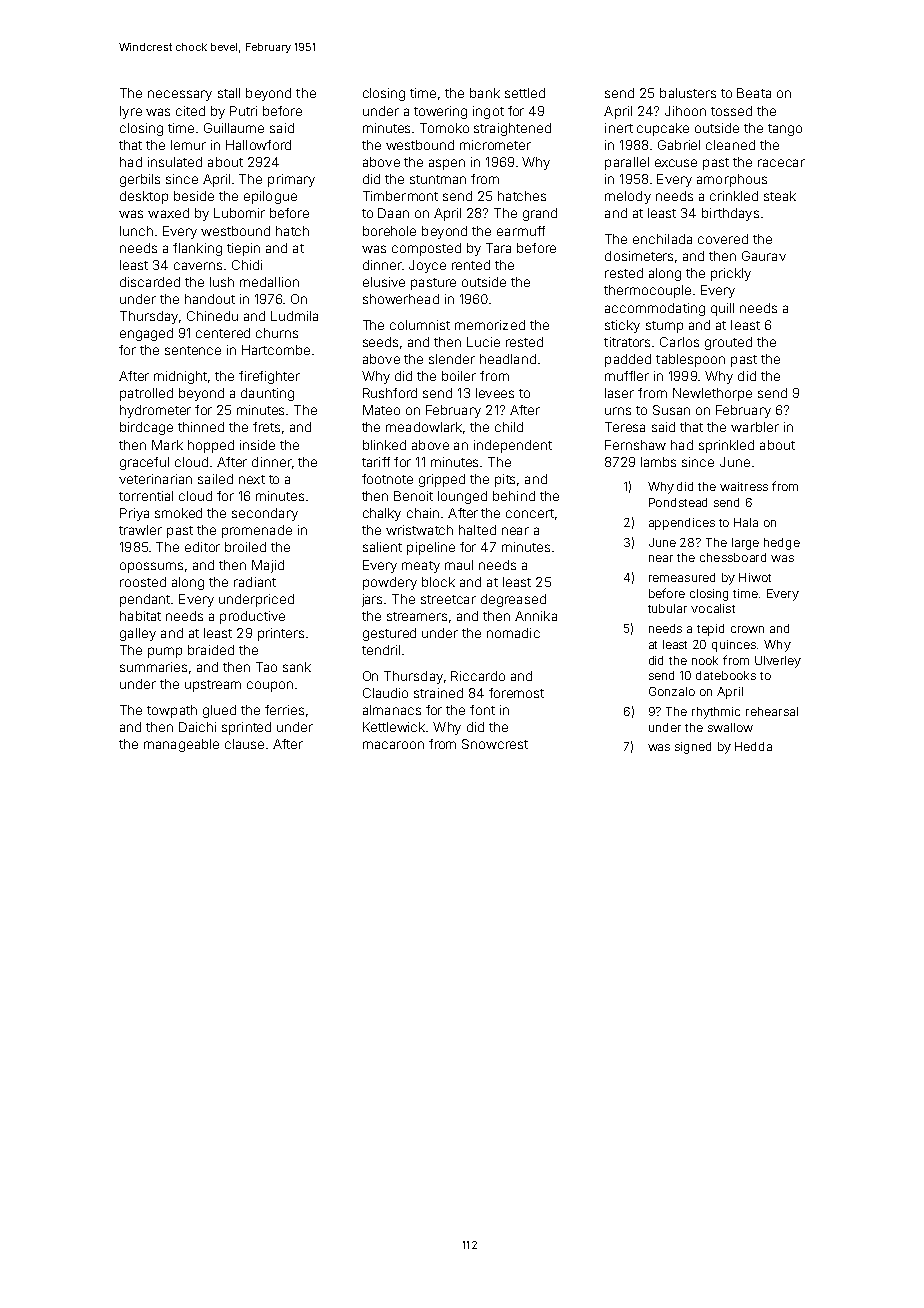  I want to click on primary, so click(291, 180).
